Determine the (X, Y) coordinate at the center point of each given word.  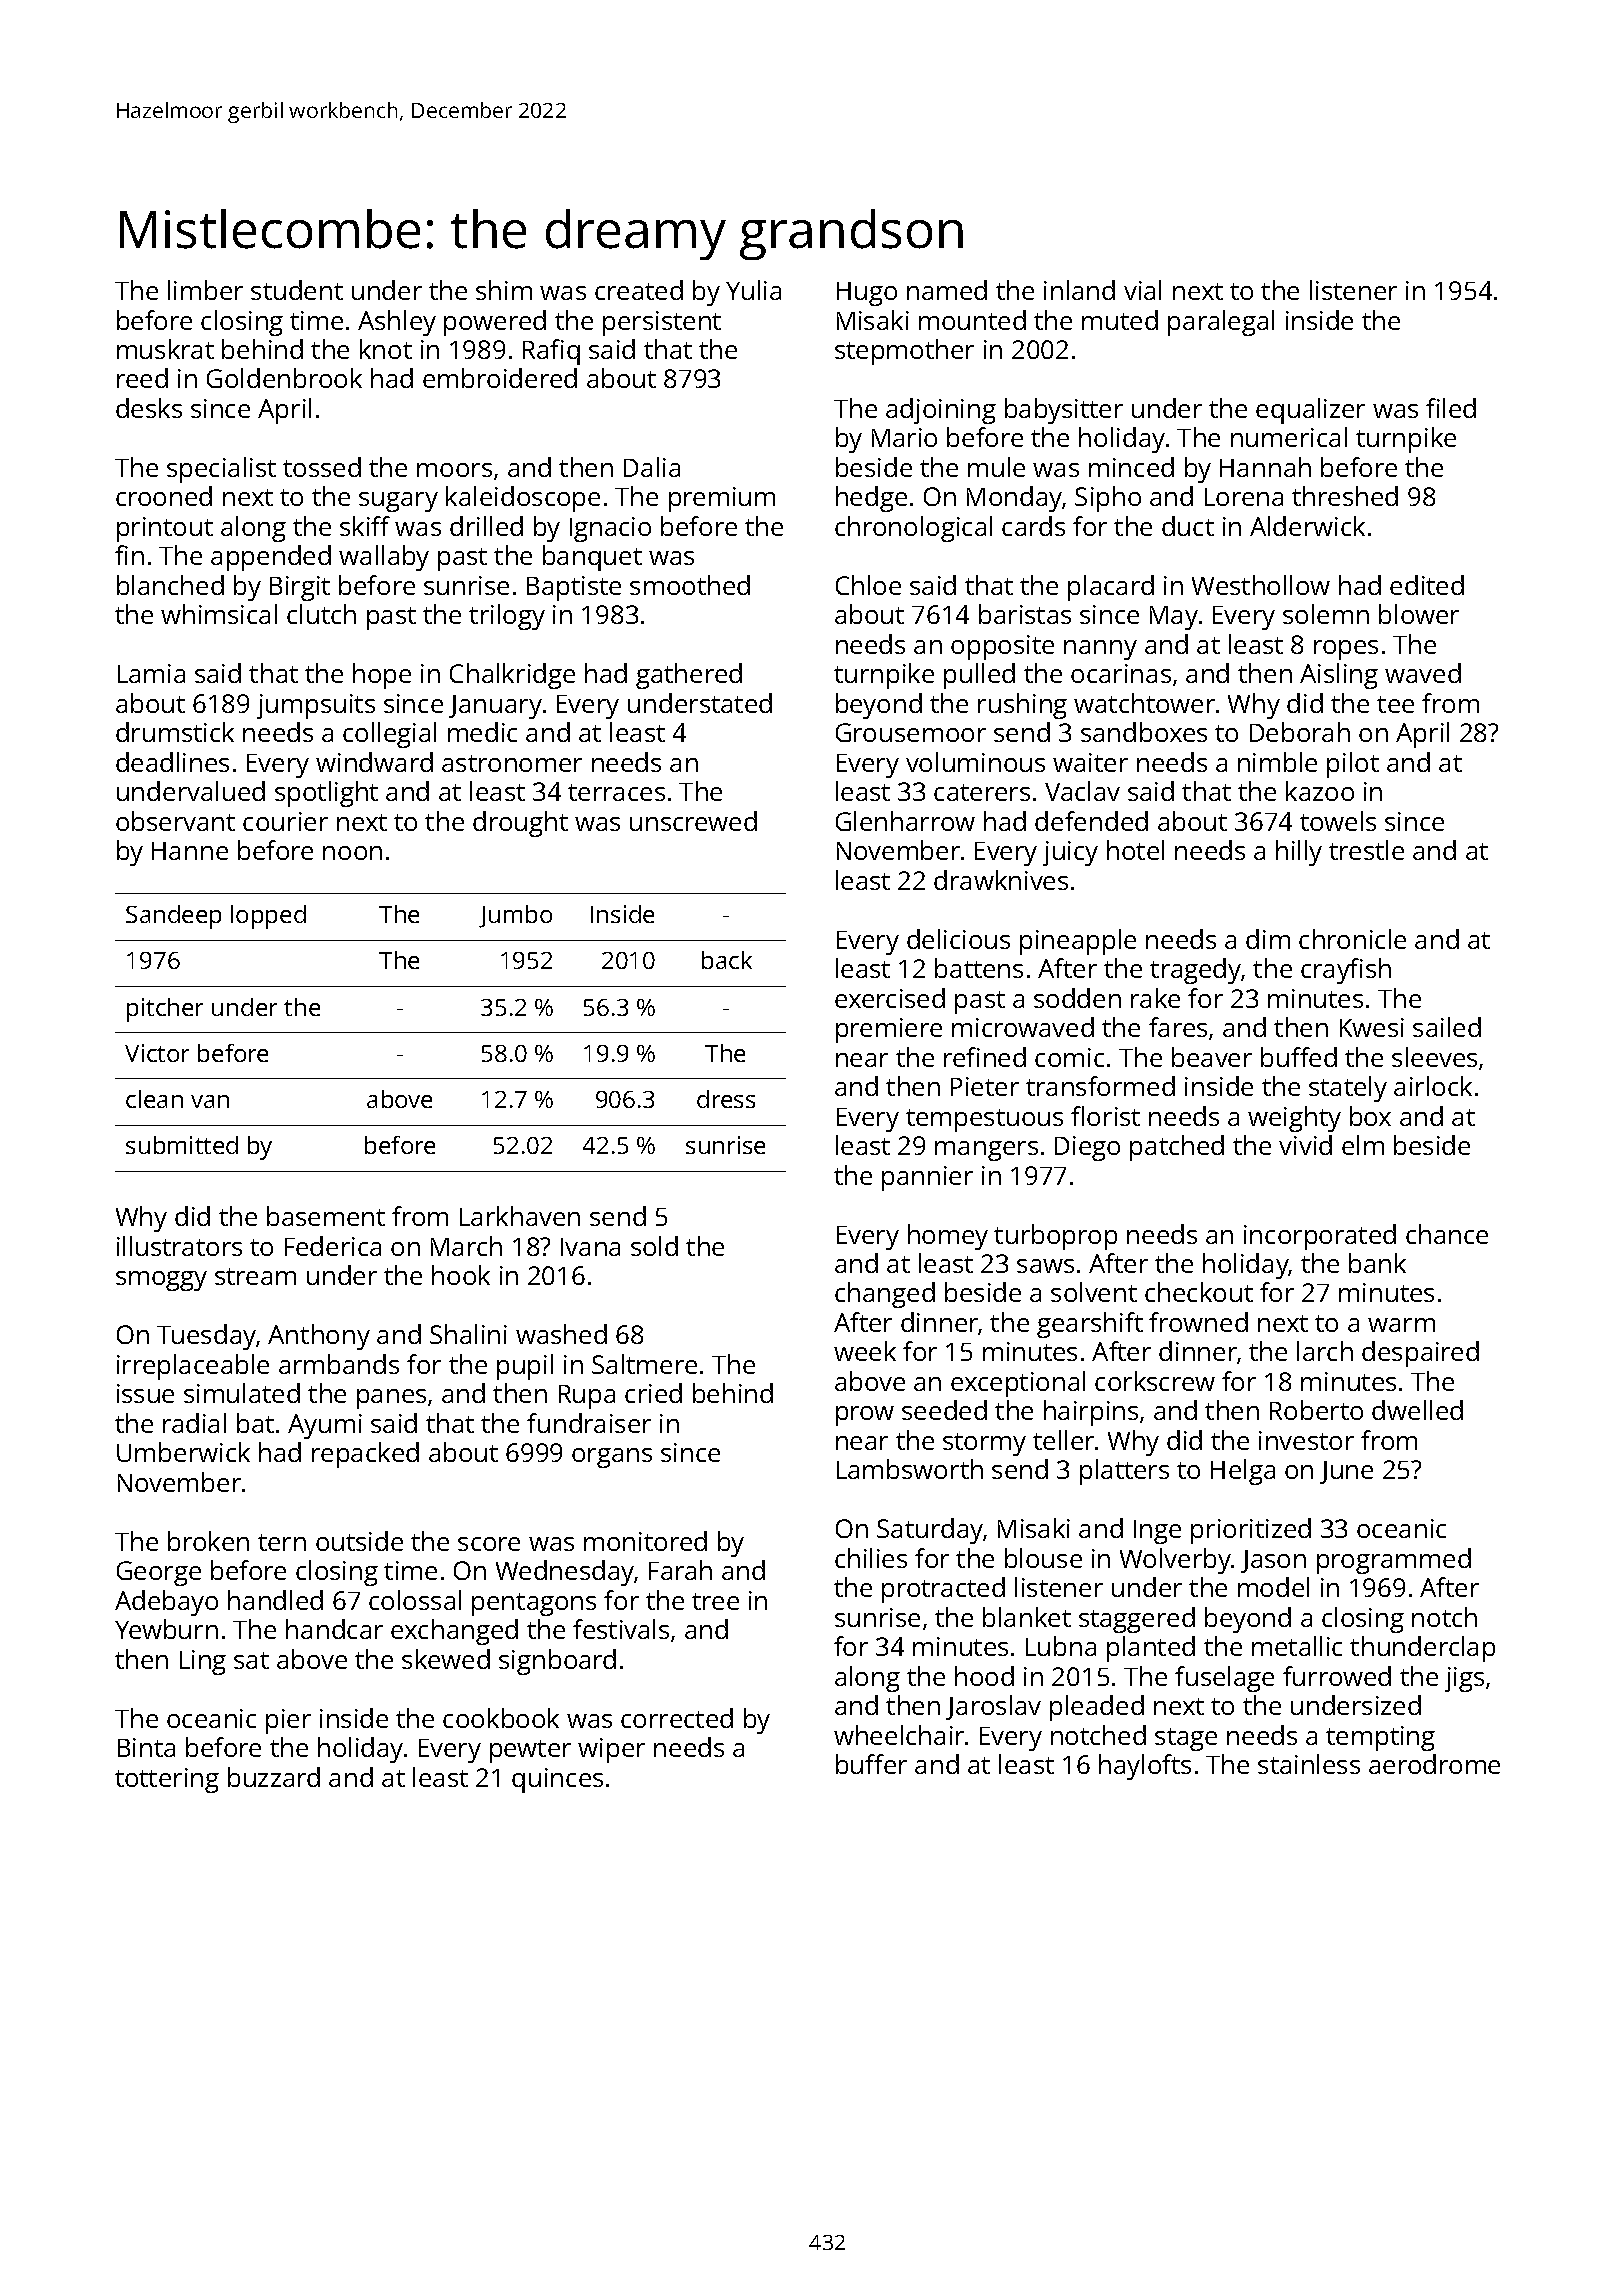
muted (1120, 320)
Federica (333, 1246)
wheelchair (899, 1735)
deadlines (172, 762)
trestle (1366, 850)
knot (386, 349)
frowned (1198, 1322)
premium (722, 499)
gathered (689, 676)
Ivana (590, 1247)
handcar (334, 1629)
